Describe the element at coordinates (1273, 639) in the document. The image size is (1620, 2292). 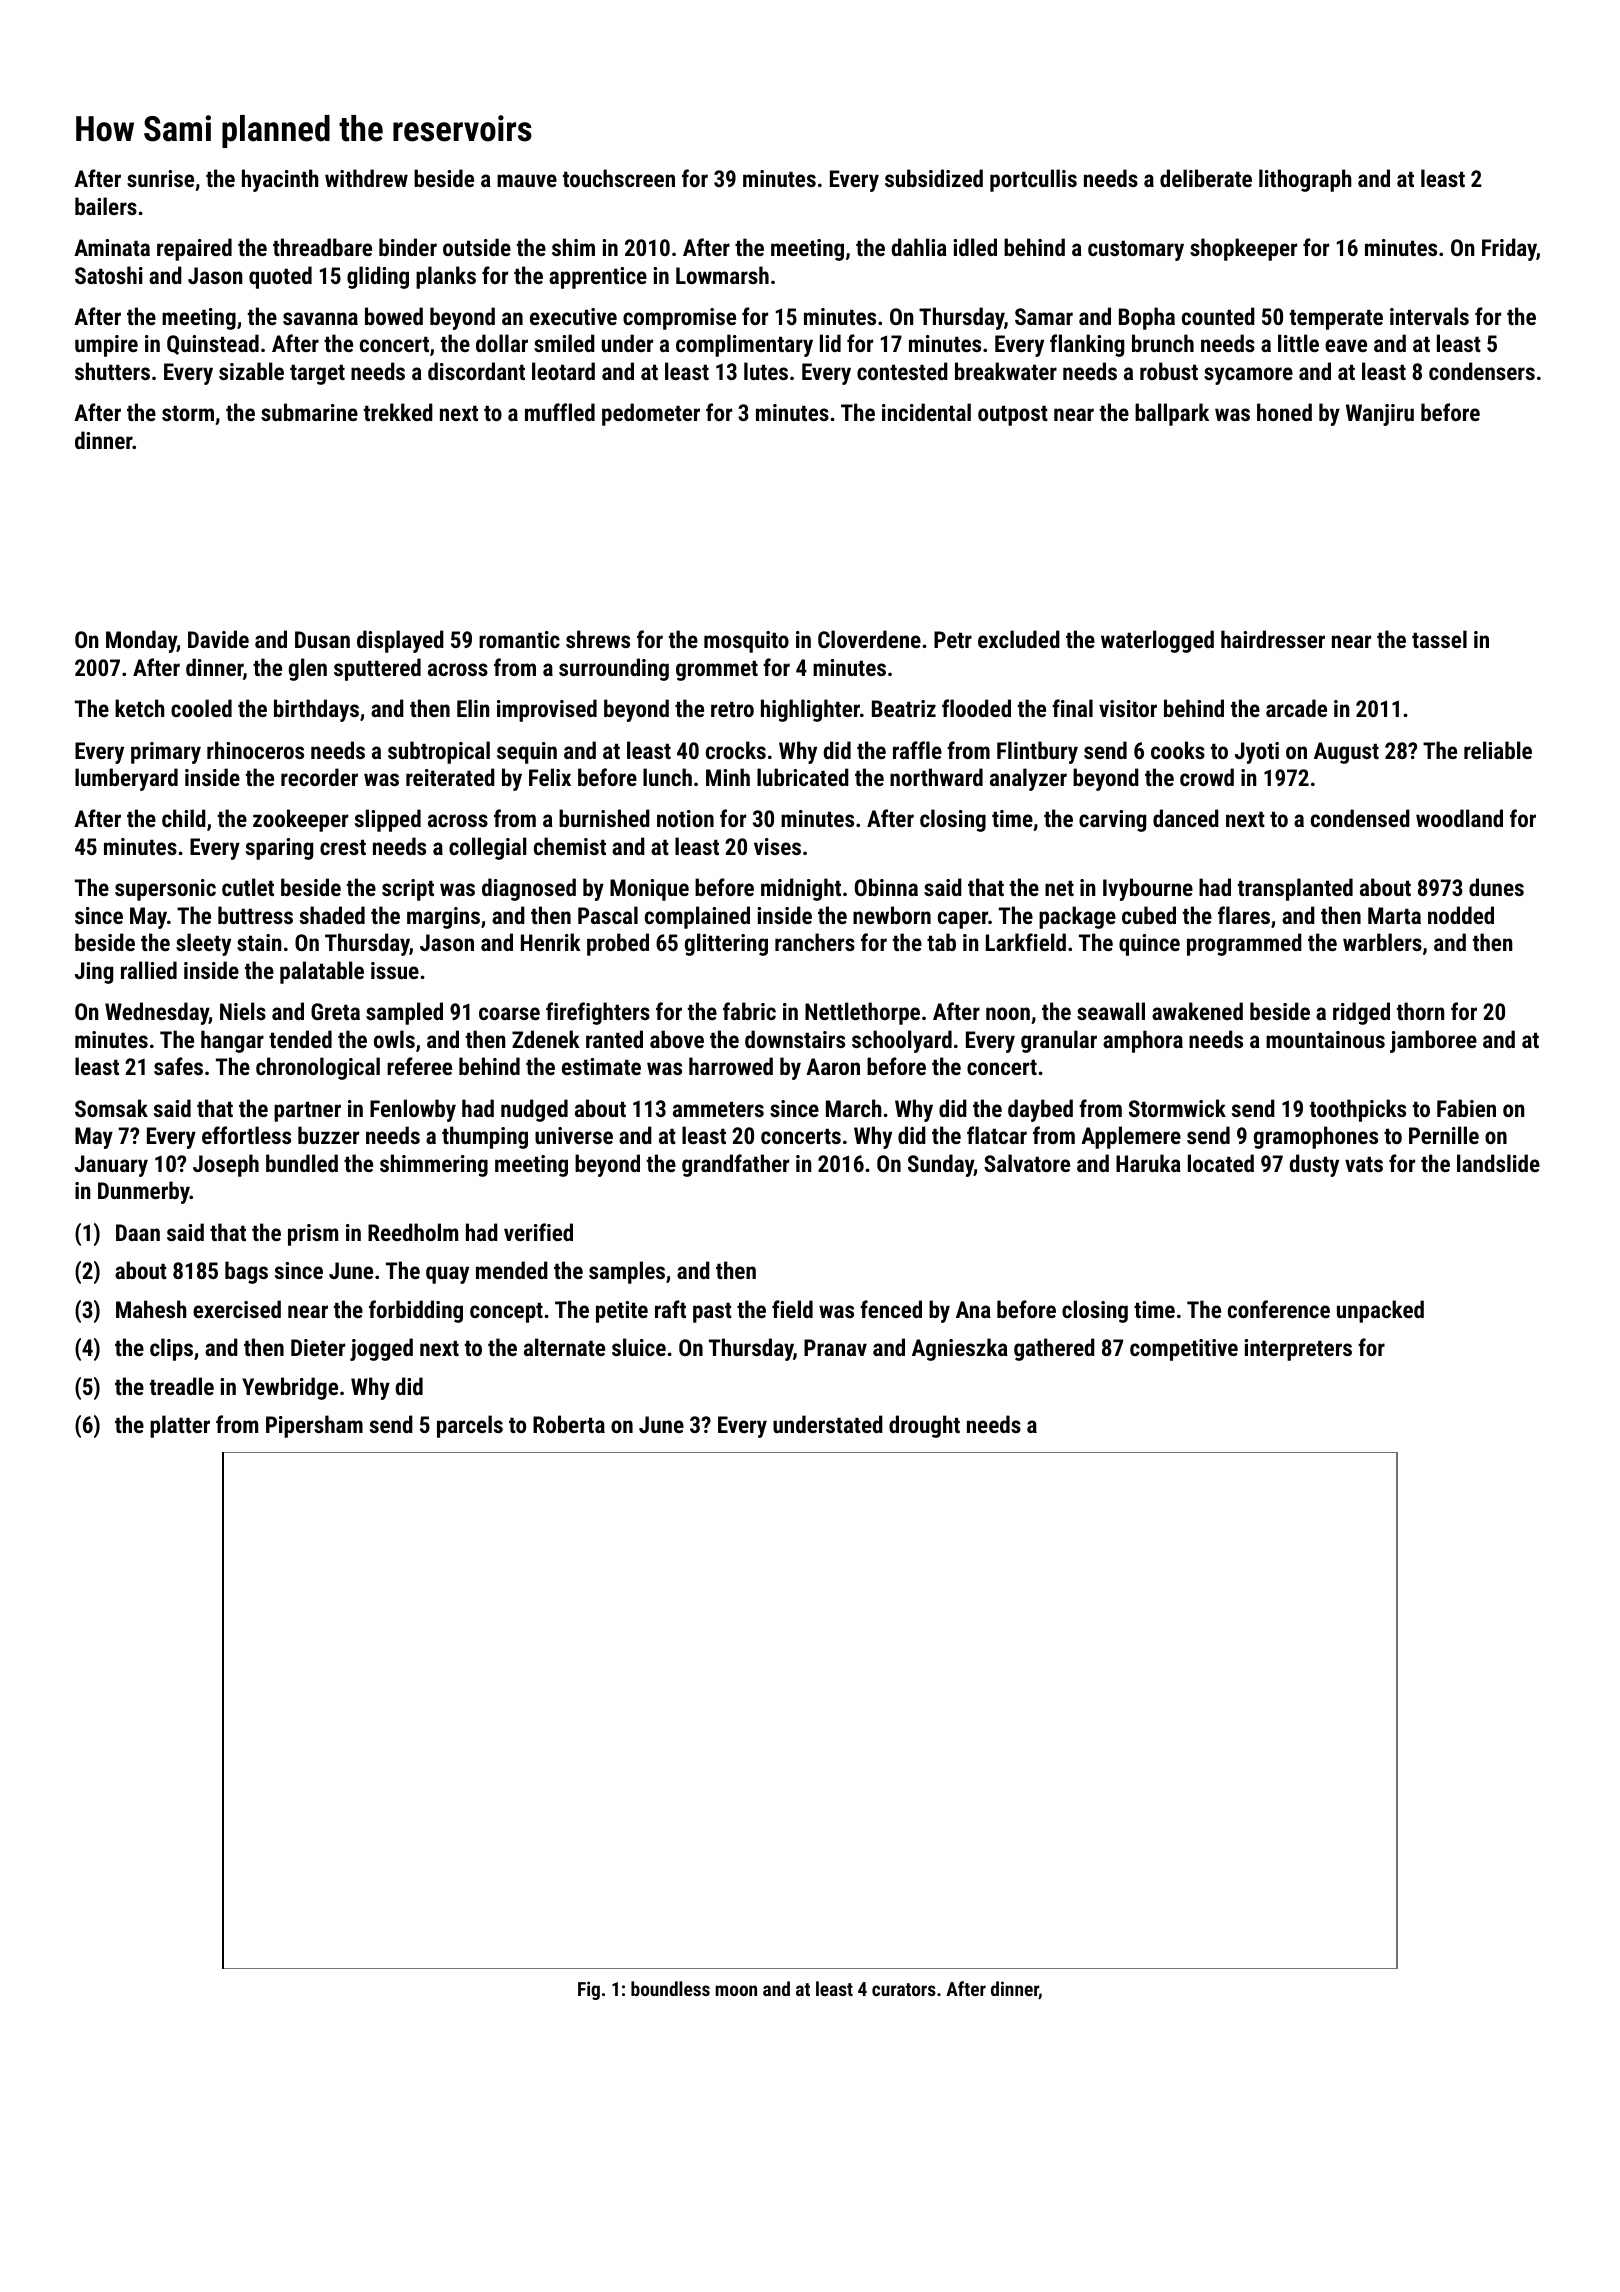
I see `hairdresser` at that location.
